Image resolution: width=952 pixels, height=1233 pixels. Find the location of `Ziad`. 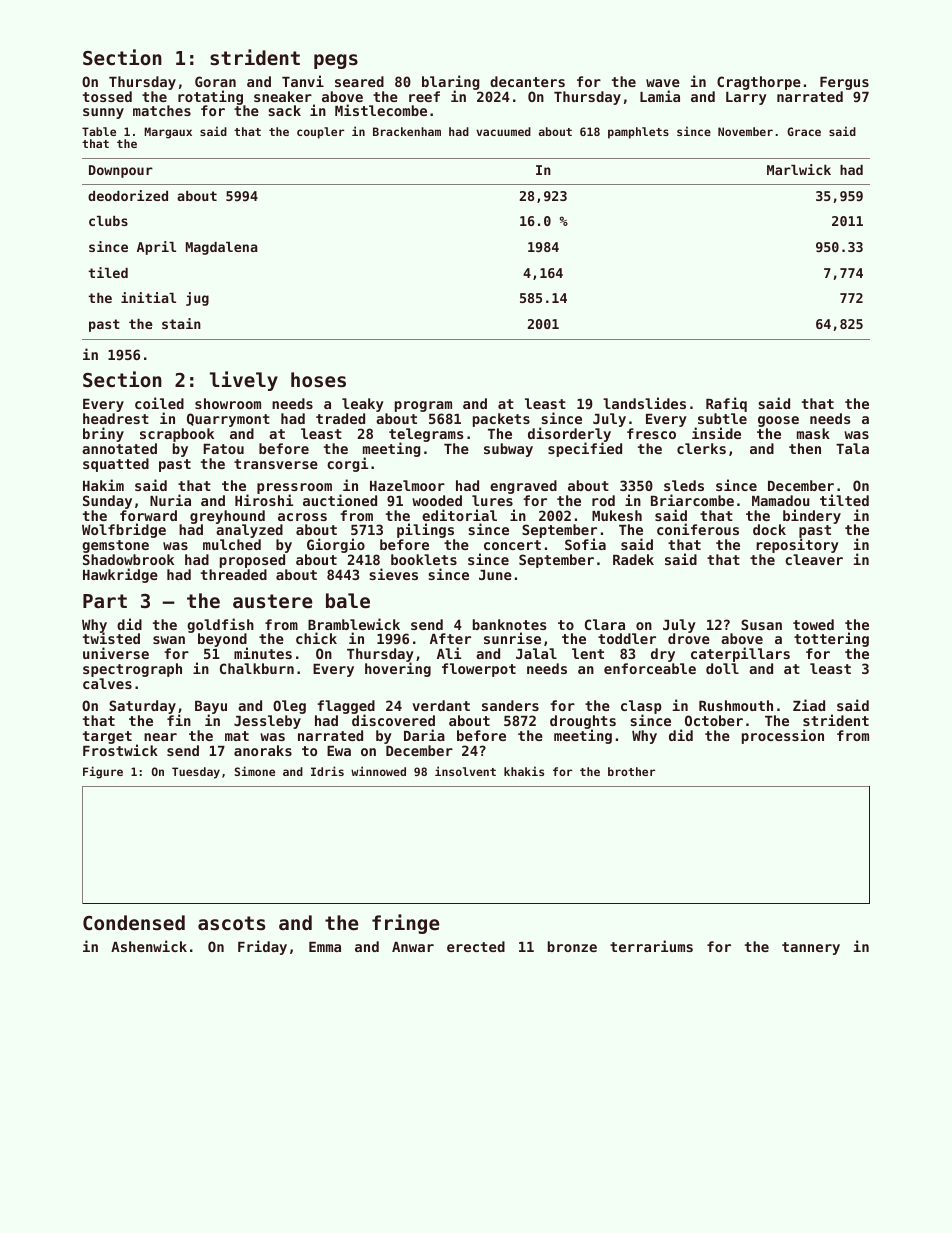

Ziad is located at coordinates (809, 705).
